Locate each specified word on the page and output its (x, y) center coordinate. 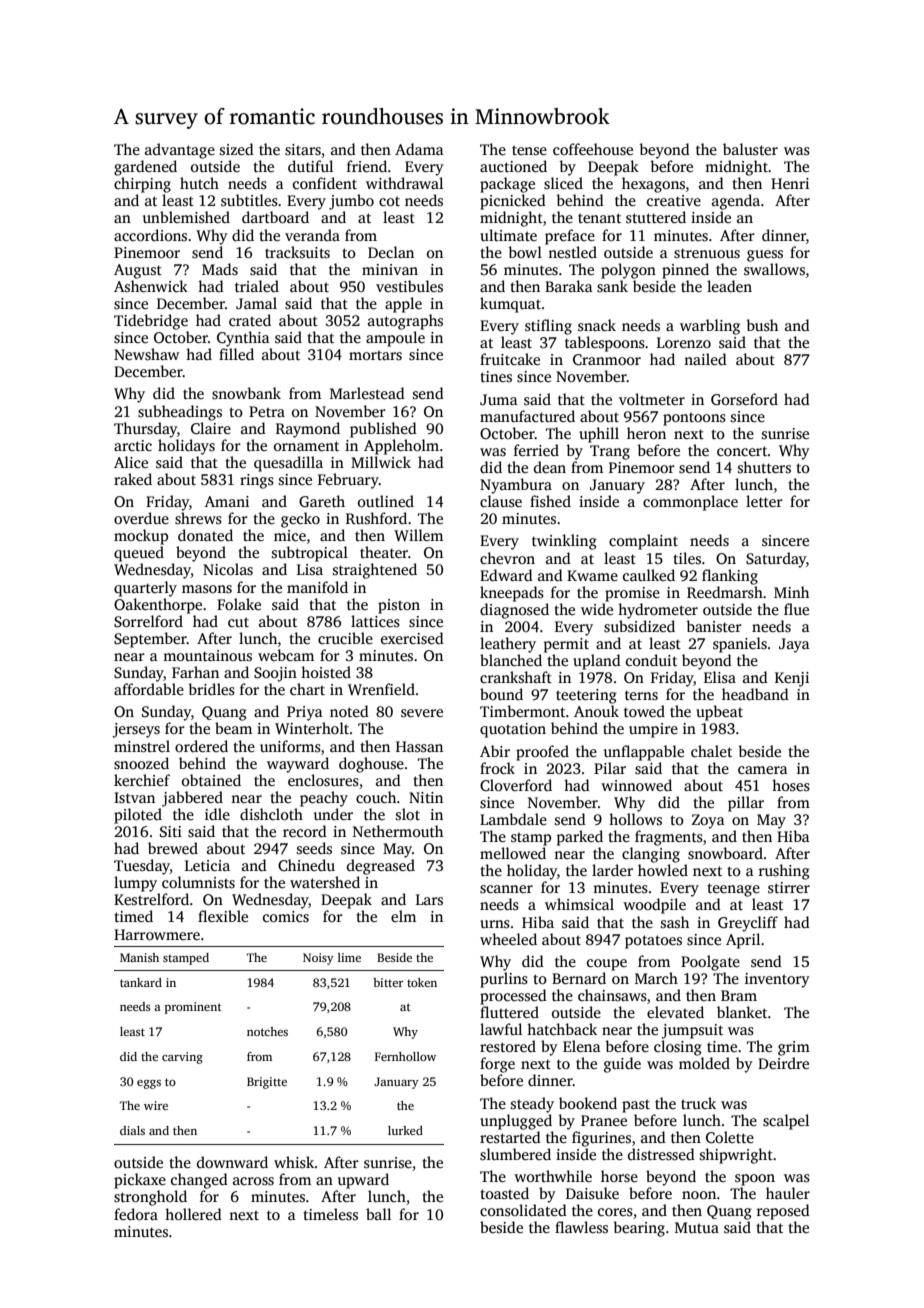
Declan (391, 252)
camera (763, 770)
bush (762, 325)
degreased (381, 867)
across (253, 1181)
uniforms (290, 746)
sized (237, 149)
